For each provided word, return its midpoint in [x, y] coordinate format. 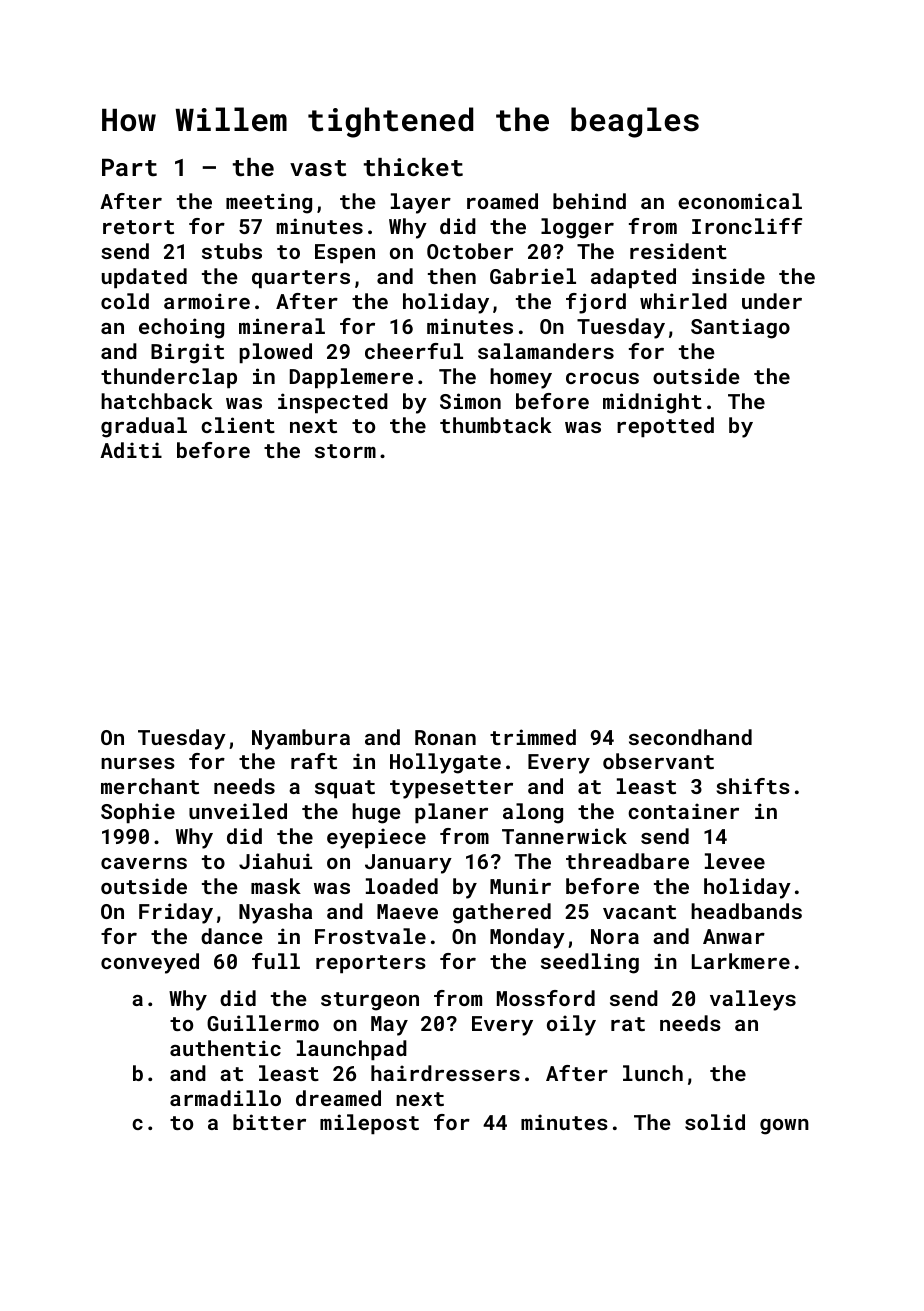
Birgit [187, 353]
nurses [138, 763]
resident [678, 251]
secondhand [690, 737]
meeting [269, 203]
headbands [746, 911]
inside [728, 276]
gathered [502, 913]
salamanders [546, 351]
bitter [269, 1122]
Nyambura [301, 739]
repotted [665, 427]
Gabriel [533, 276]
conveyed [150, 963]
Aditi [131, 450]
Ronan [445, 737]
